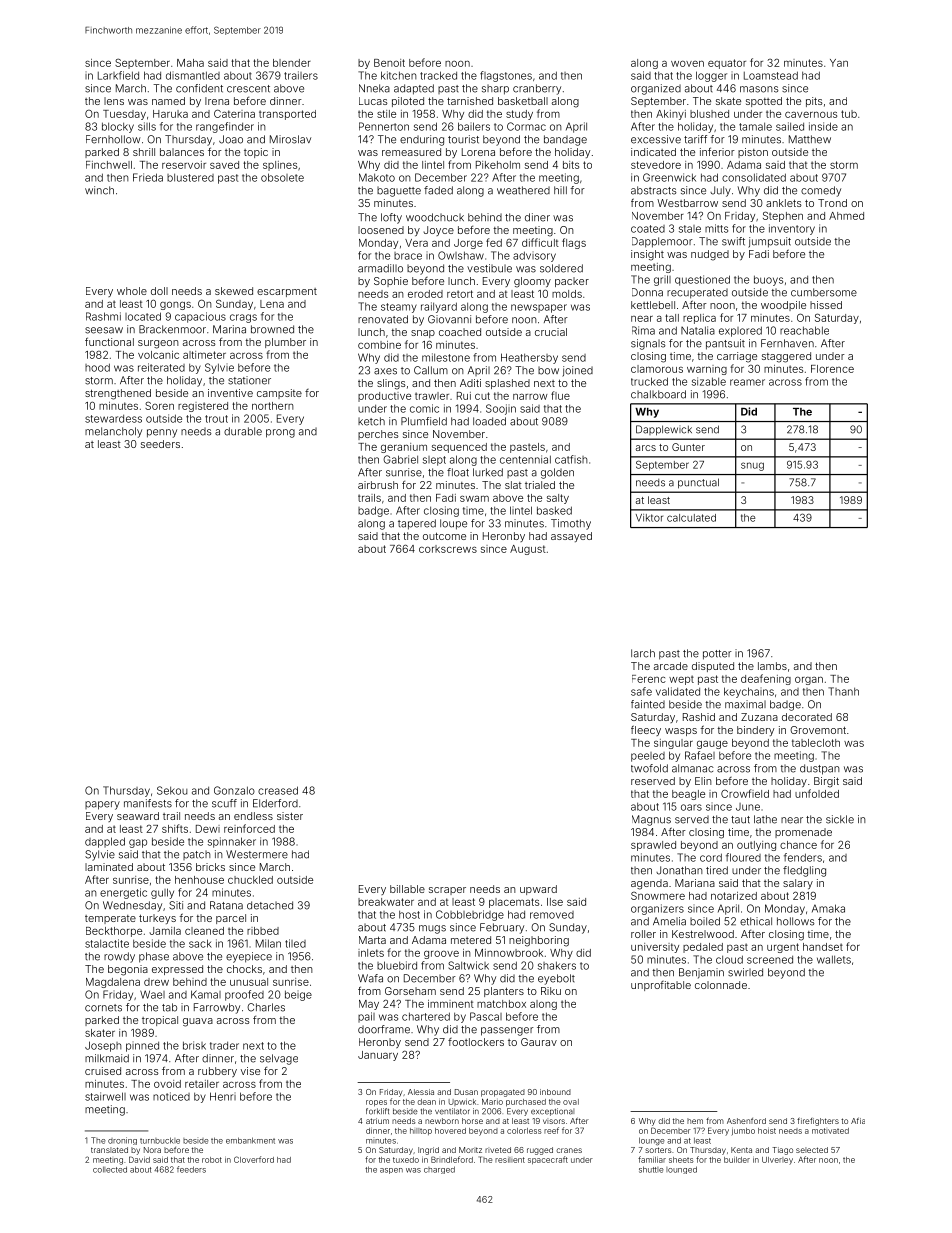 This document has height=1233, width=952. What do you see at coordinates (422, 140) in the document?
I see `enduring` at bounding box center [422, 140].
